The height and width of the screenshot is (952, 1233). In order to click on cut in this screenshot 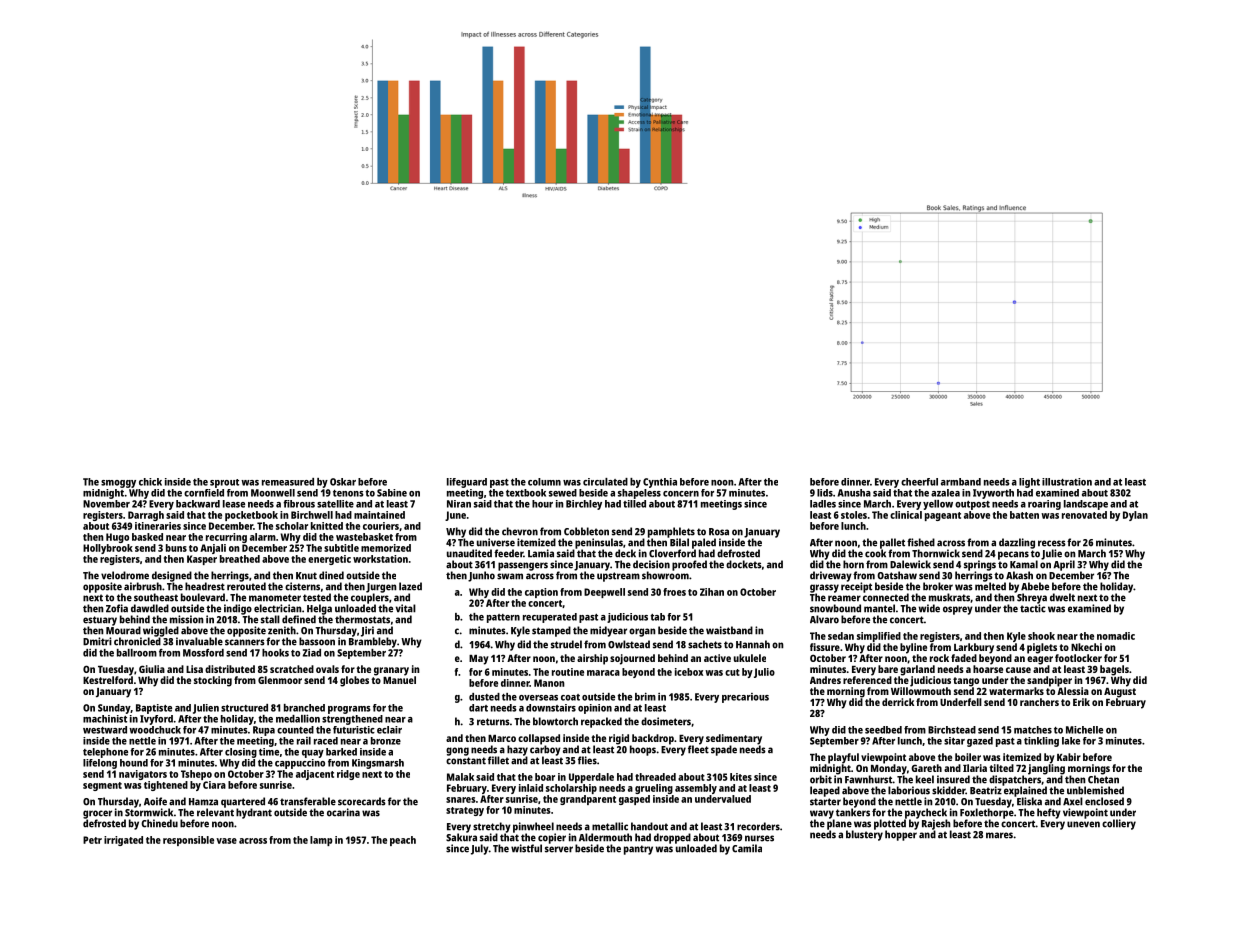, I will do `click(732, 672)`.
